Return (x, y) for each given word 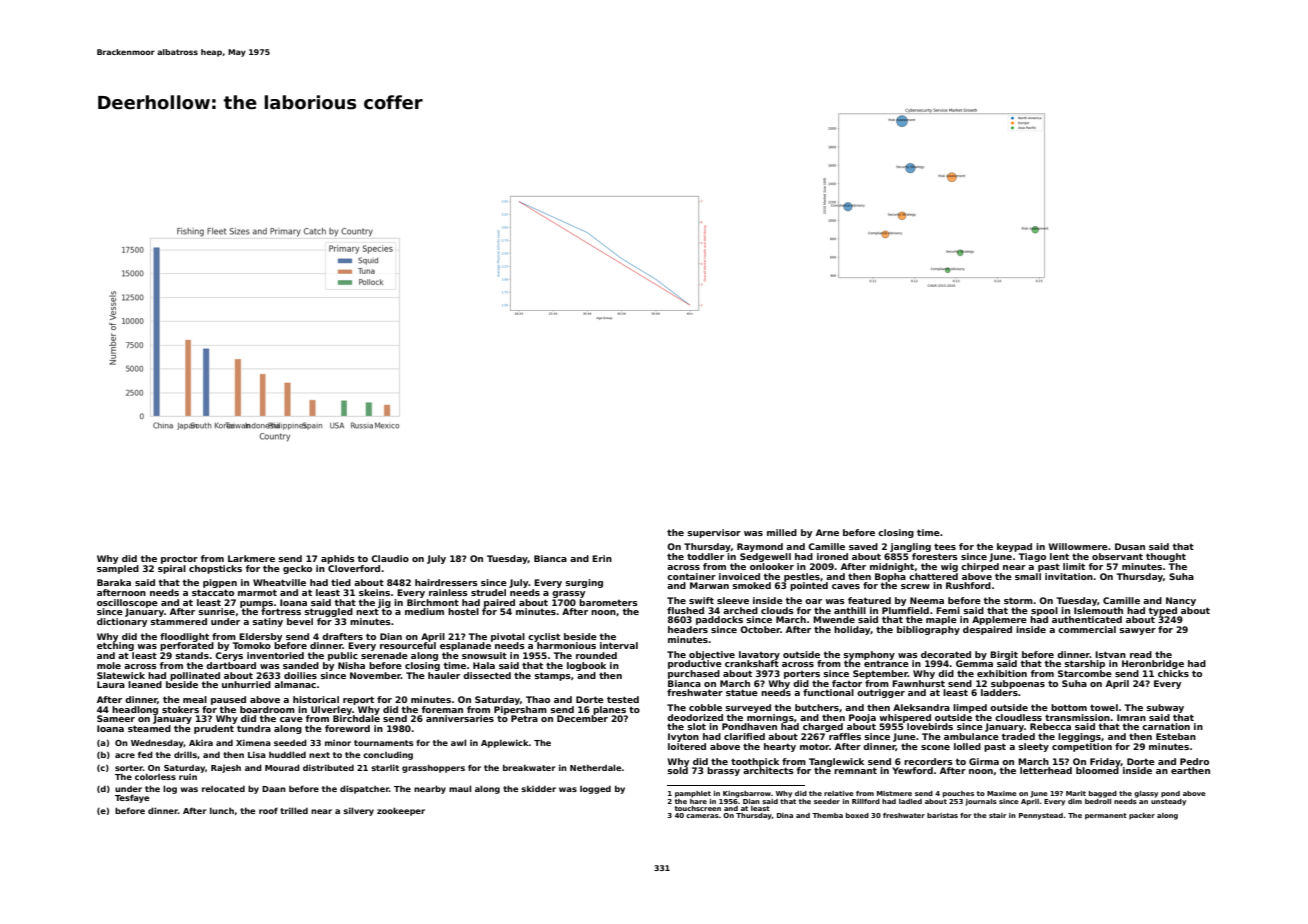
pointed (809, 586)
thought (1166, 557)
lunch (222, 810)
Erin (602, 558)
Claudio (390, 558)
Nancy (1181, 601)
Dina (785, 815)
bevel (300, 621)
